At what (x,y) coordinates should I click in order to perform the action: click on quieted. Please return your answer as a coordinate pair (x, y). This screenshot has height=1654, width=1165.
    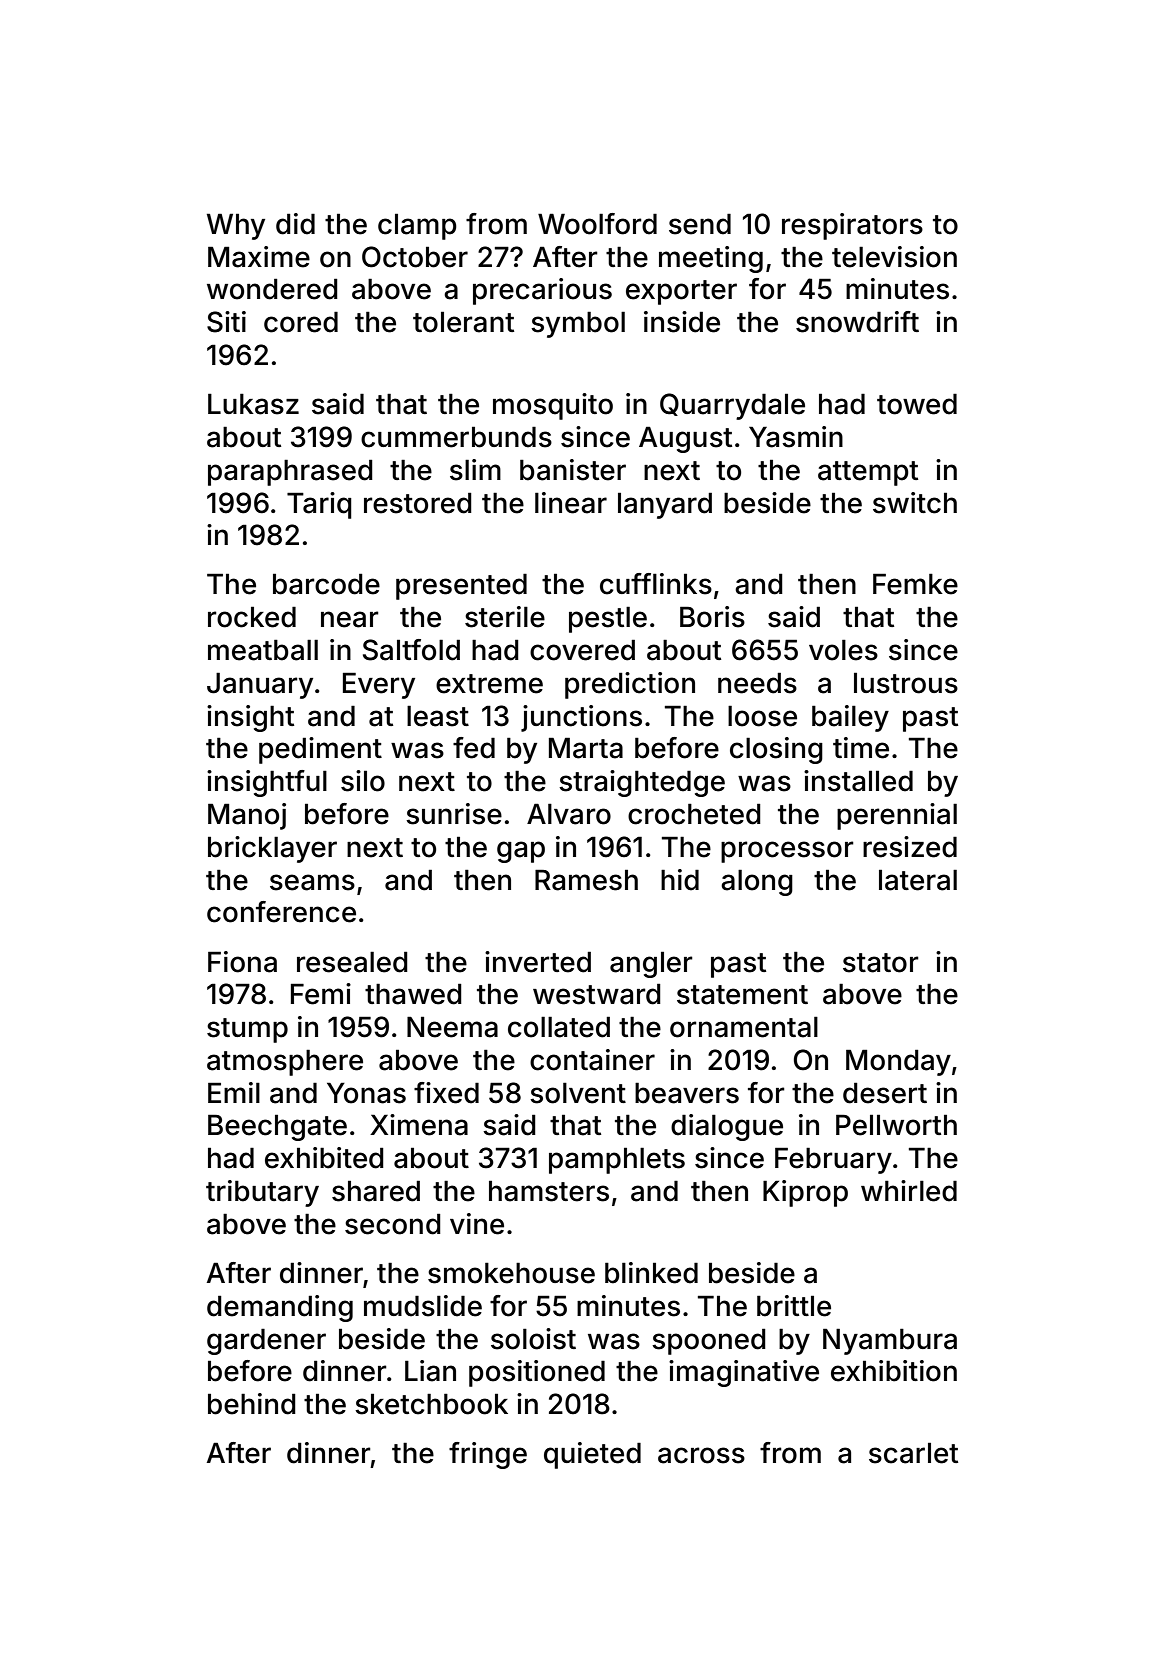
    Looking at the image, I should click on (592, 1455).
